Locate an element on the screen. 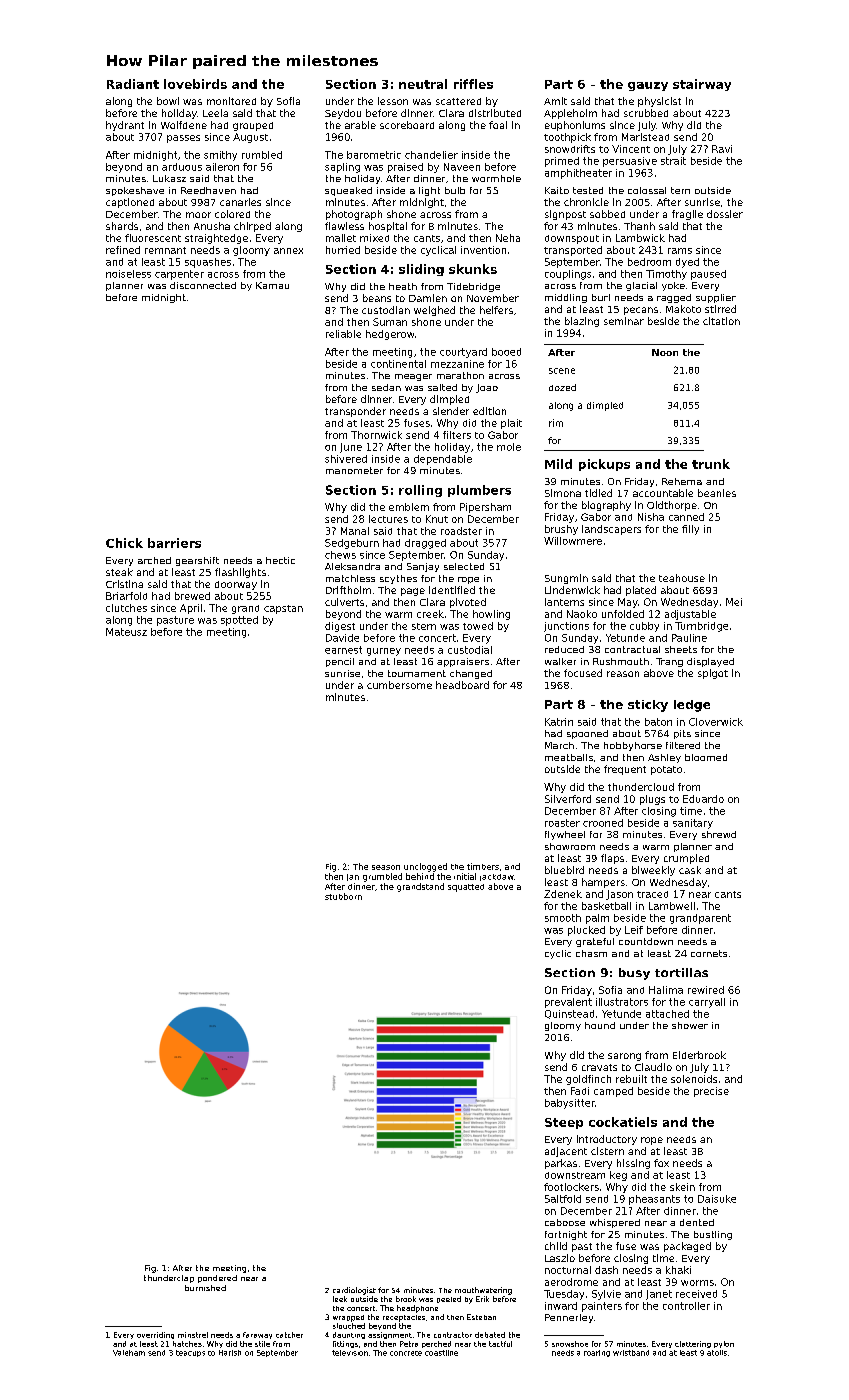 This screenshot has height=1400, width=849. Lindenwick is located at coordinates (572, 590).
